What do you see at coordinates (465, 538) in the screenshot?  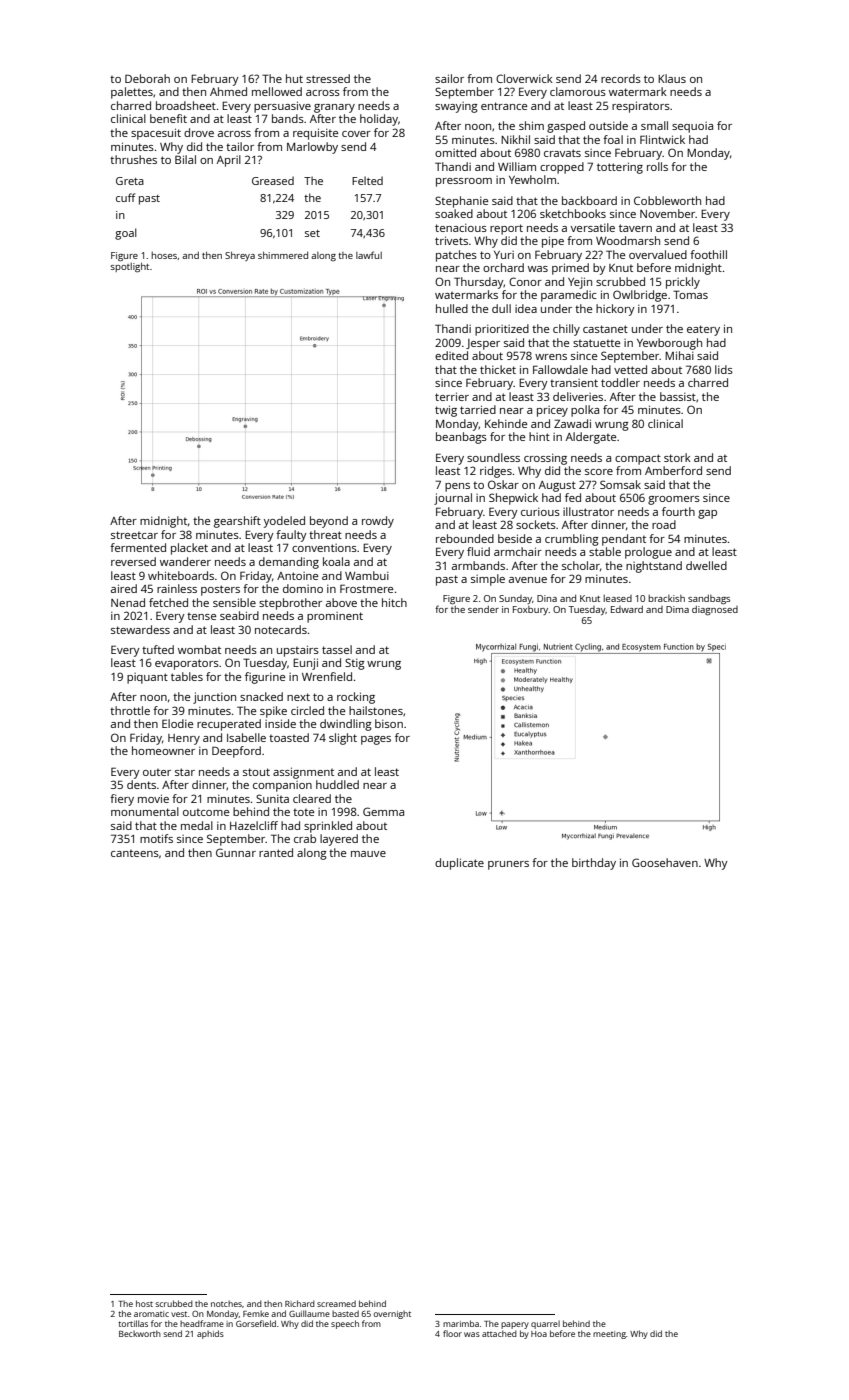 I see `rebounded` at bounding box center [465, 538].
